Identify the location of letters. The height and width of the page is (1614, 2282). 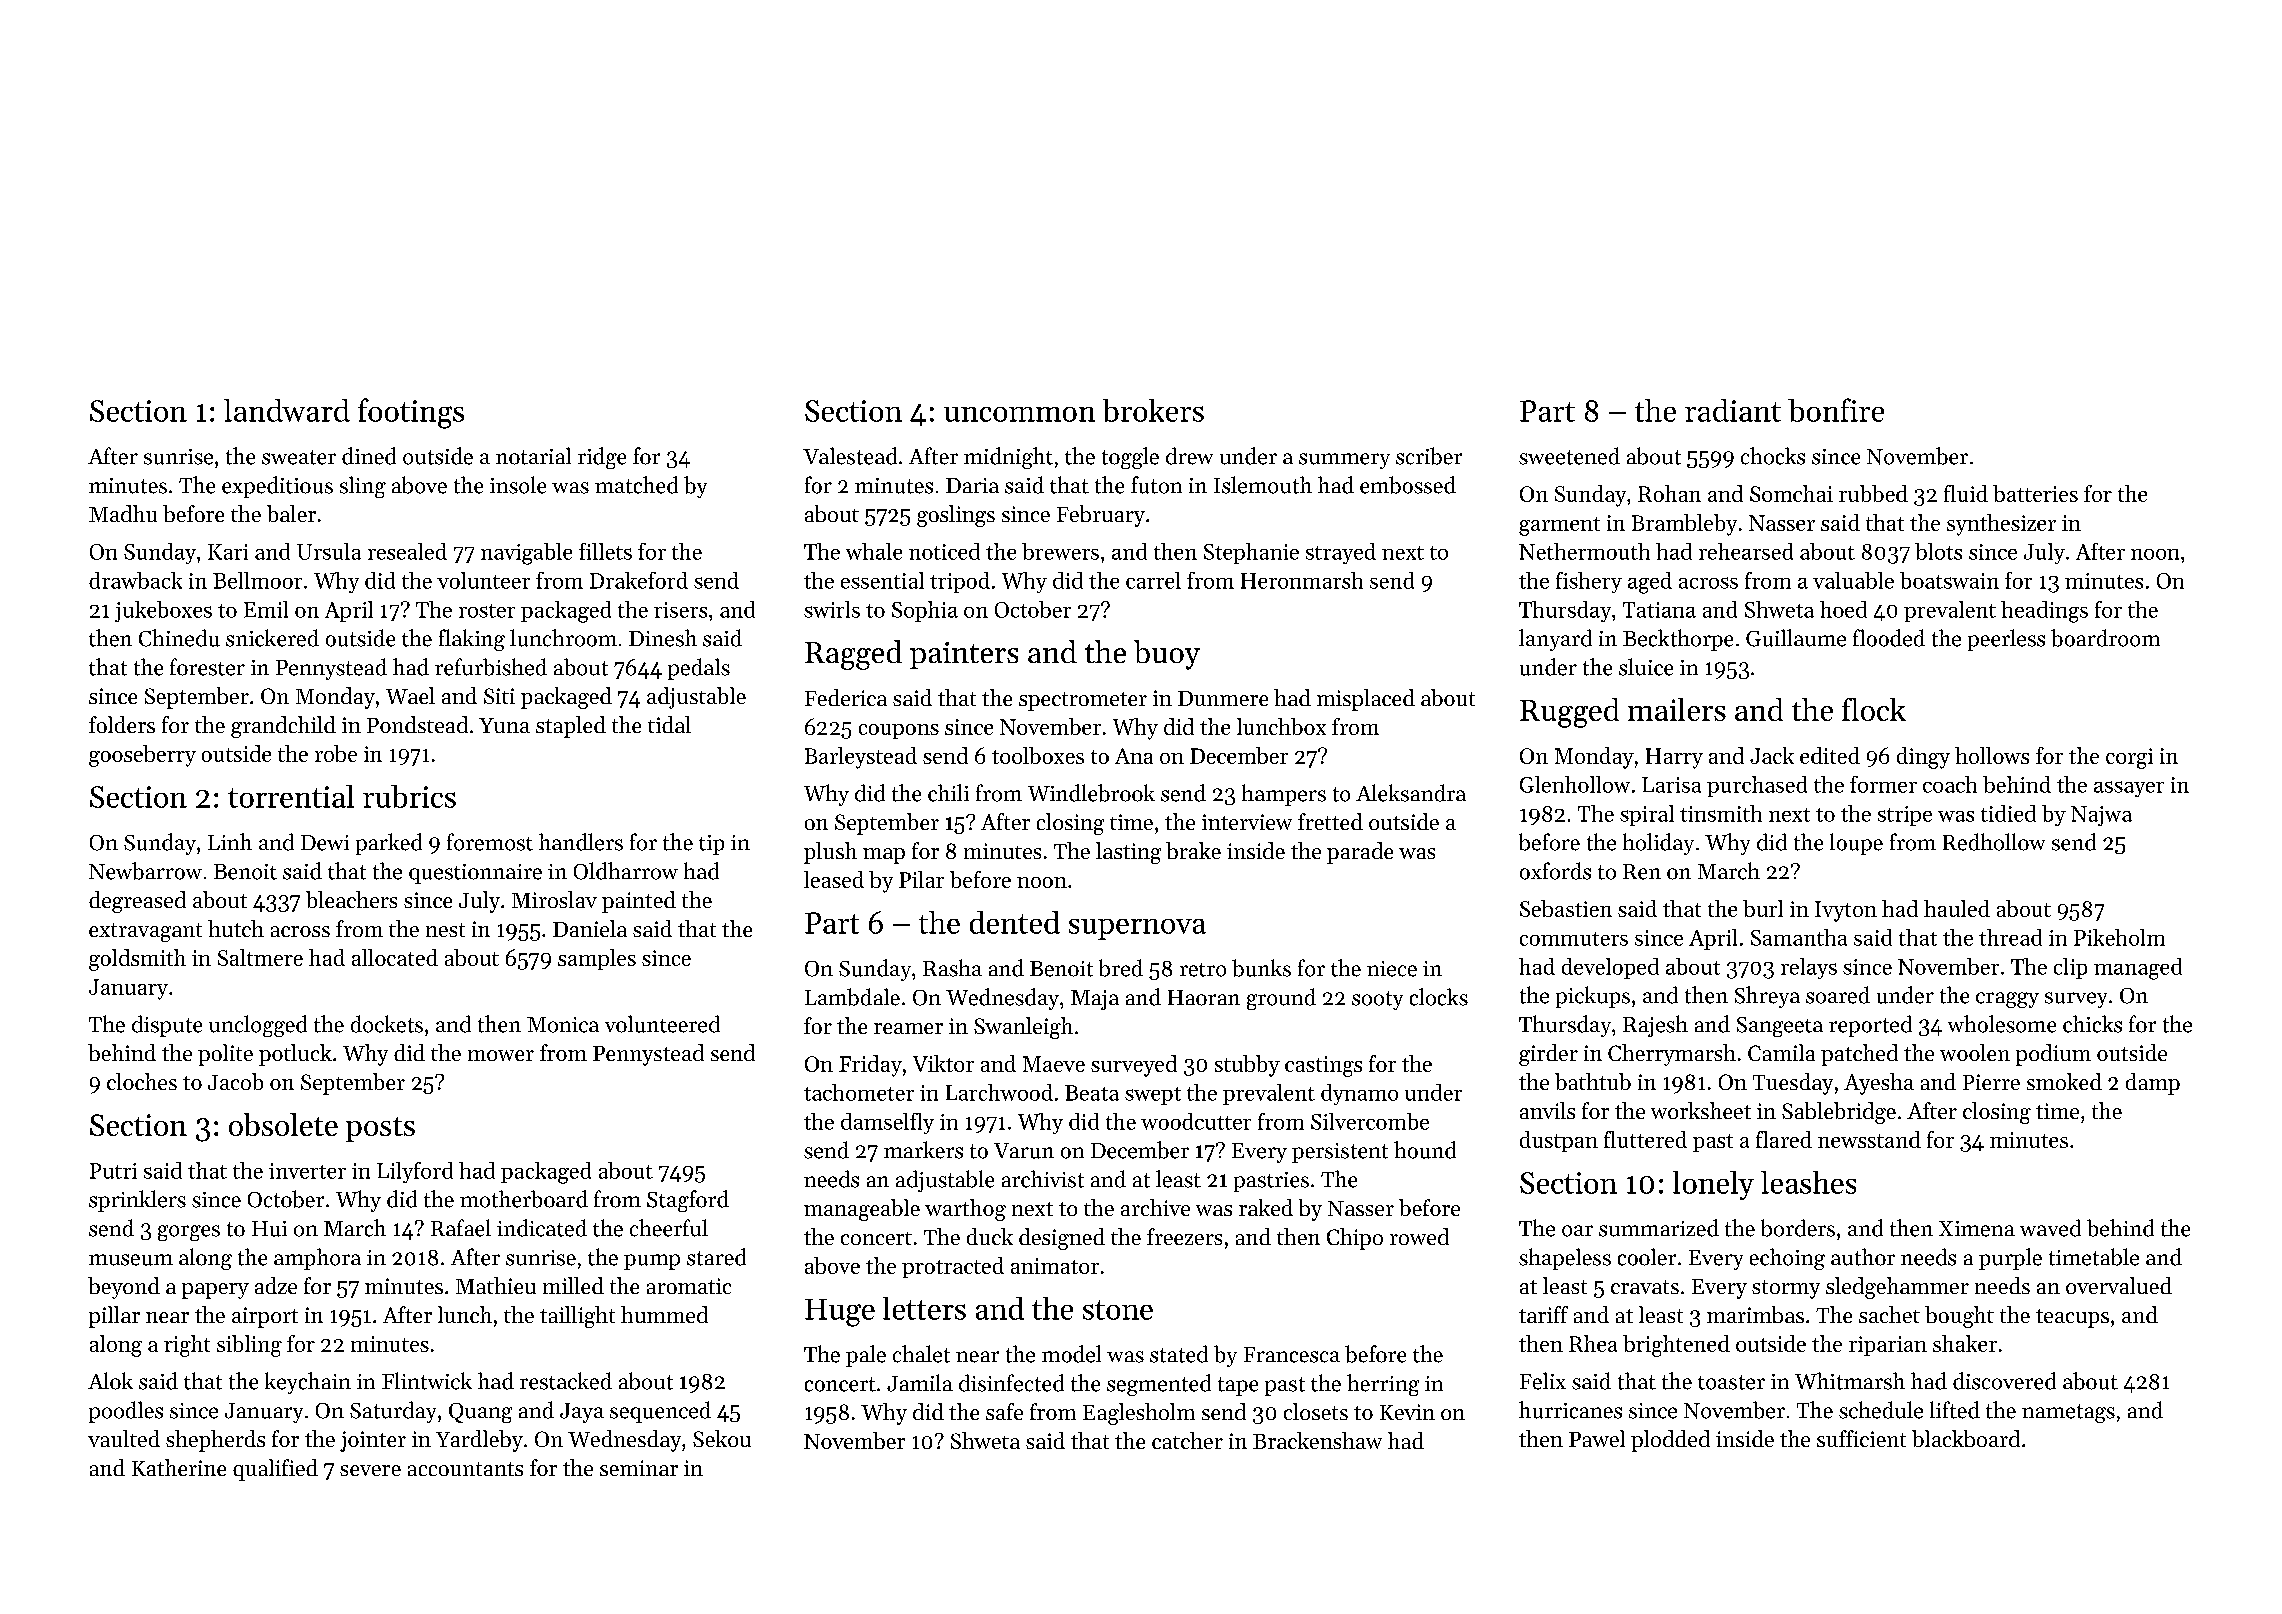
(924, 1308).
